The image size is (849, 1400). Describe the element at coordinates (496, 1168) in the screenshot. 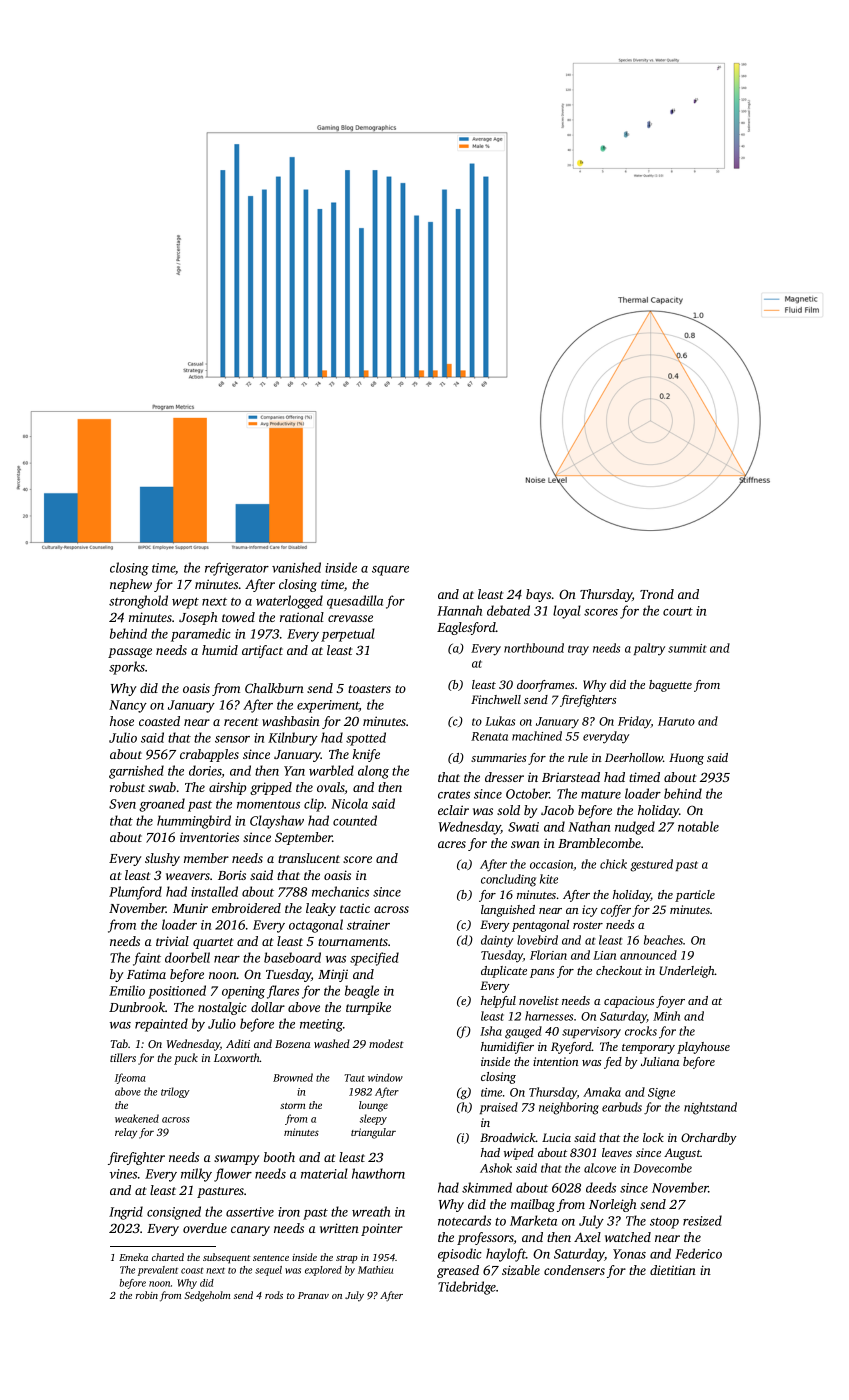

I see `Ashok` at that location.
